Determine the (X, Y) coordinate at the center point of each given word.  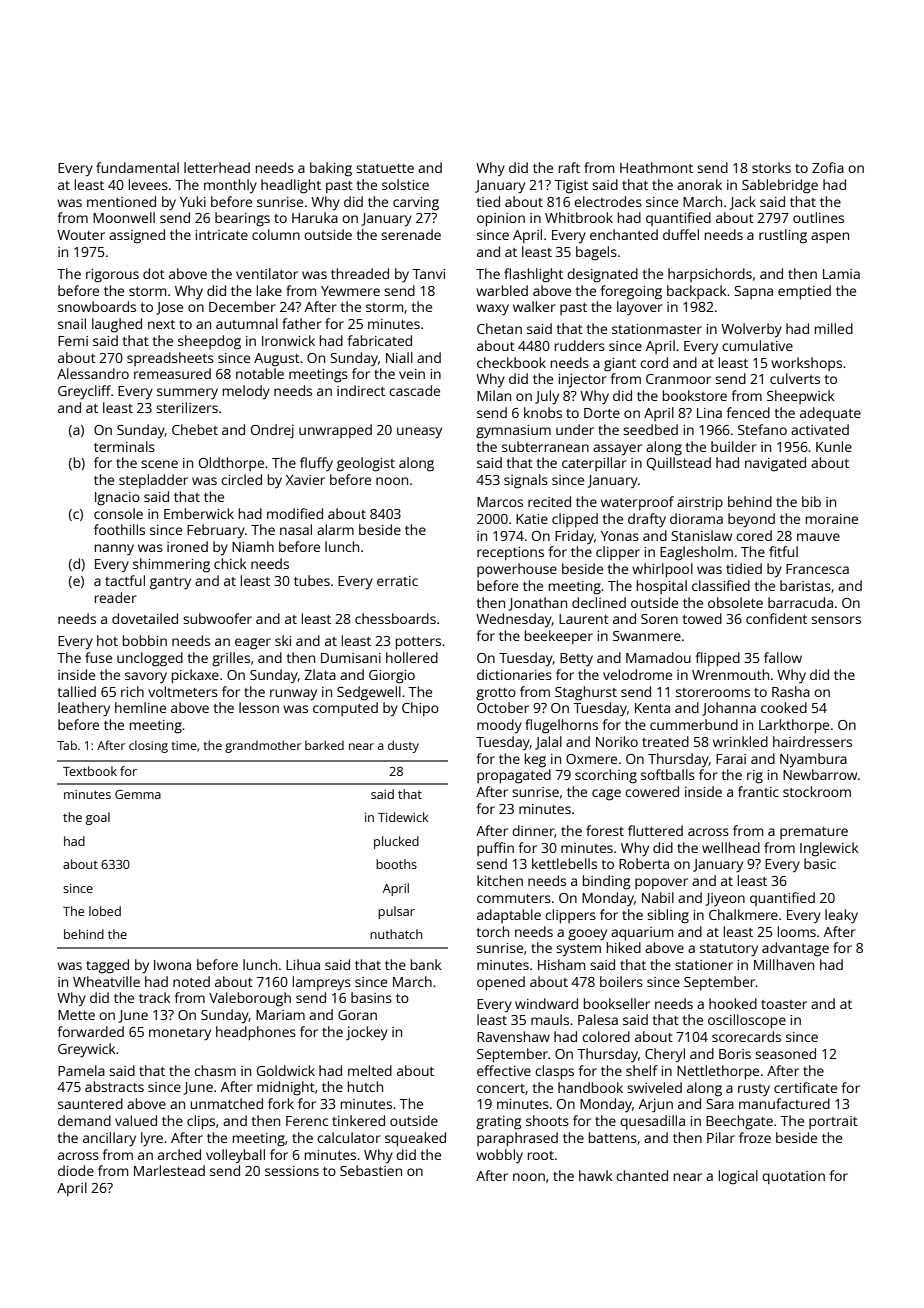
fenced (748, 412)
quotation (793, 1177)
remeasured (172, 373)
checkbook (511, 362)
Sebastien (371, 1170)
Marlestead (169, 1170)
